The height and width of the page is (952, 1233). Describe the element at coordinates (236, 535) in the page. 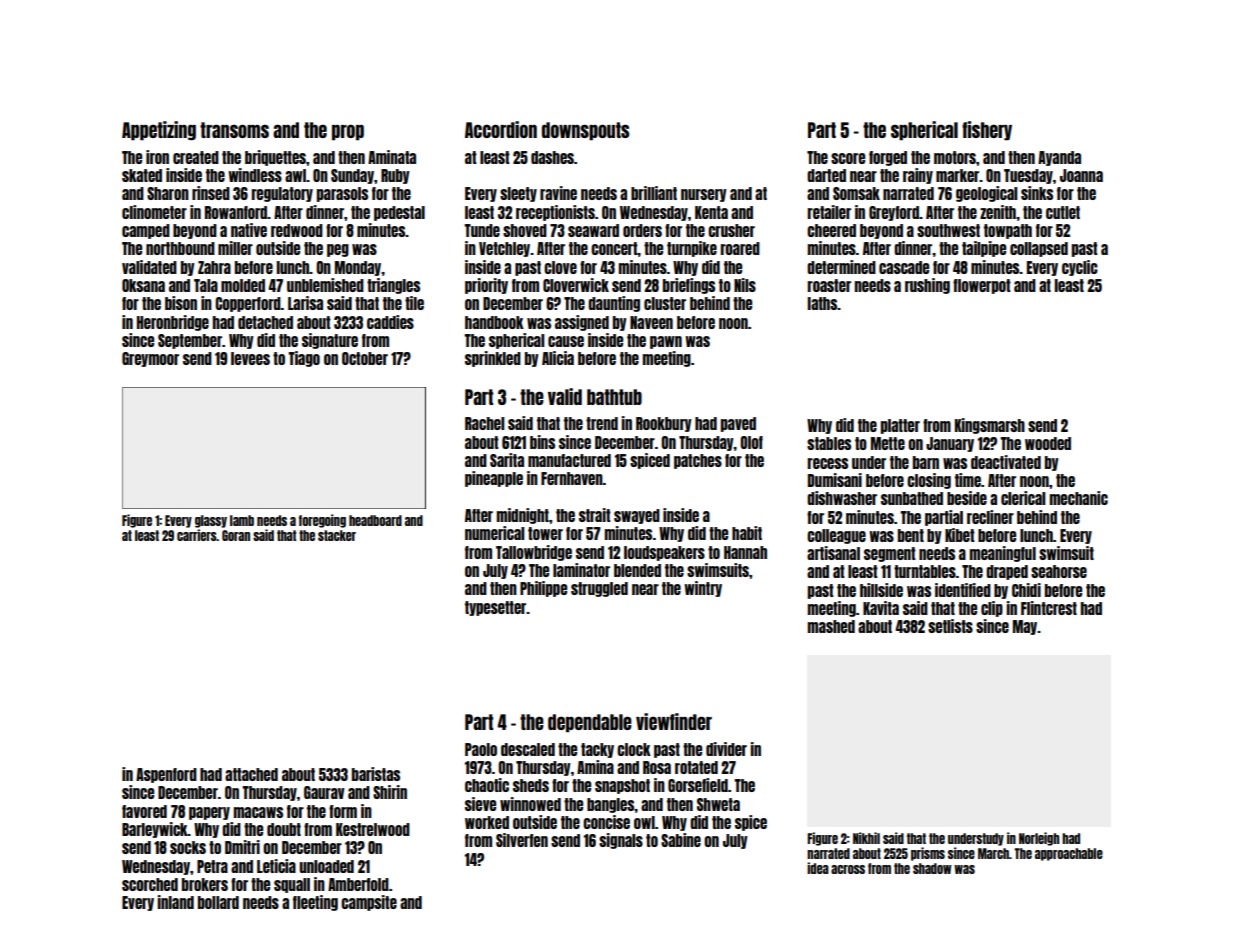

I see `Goran` at that location.
